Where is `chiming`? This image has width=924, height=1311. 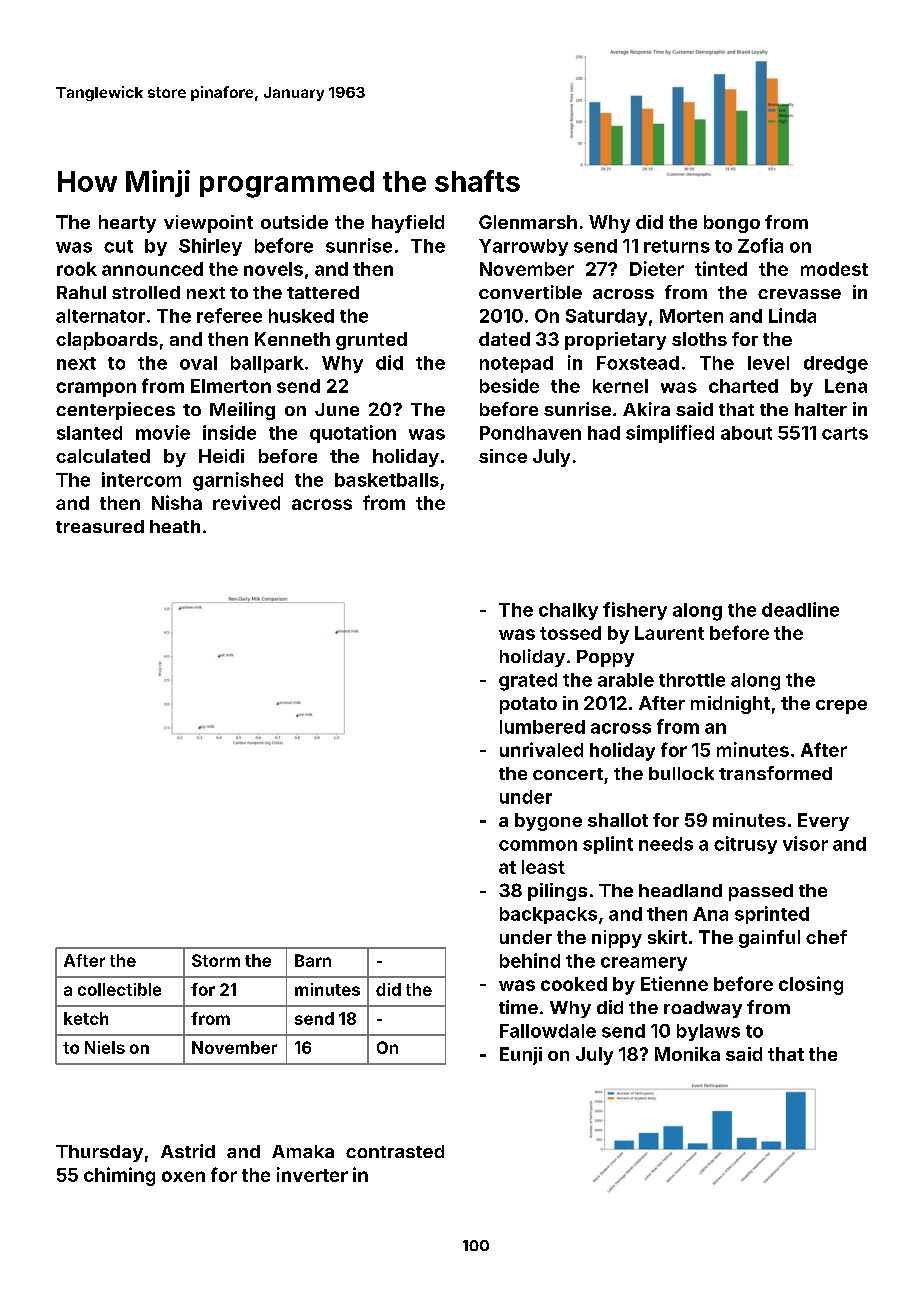 chiming is located at coordinates (119, 1176).
